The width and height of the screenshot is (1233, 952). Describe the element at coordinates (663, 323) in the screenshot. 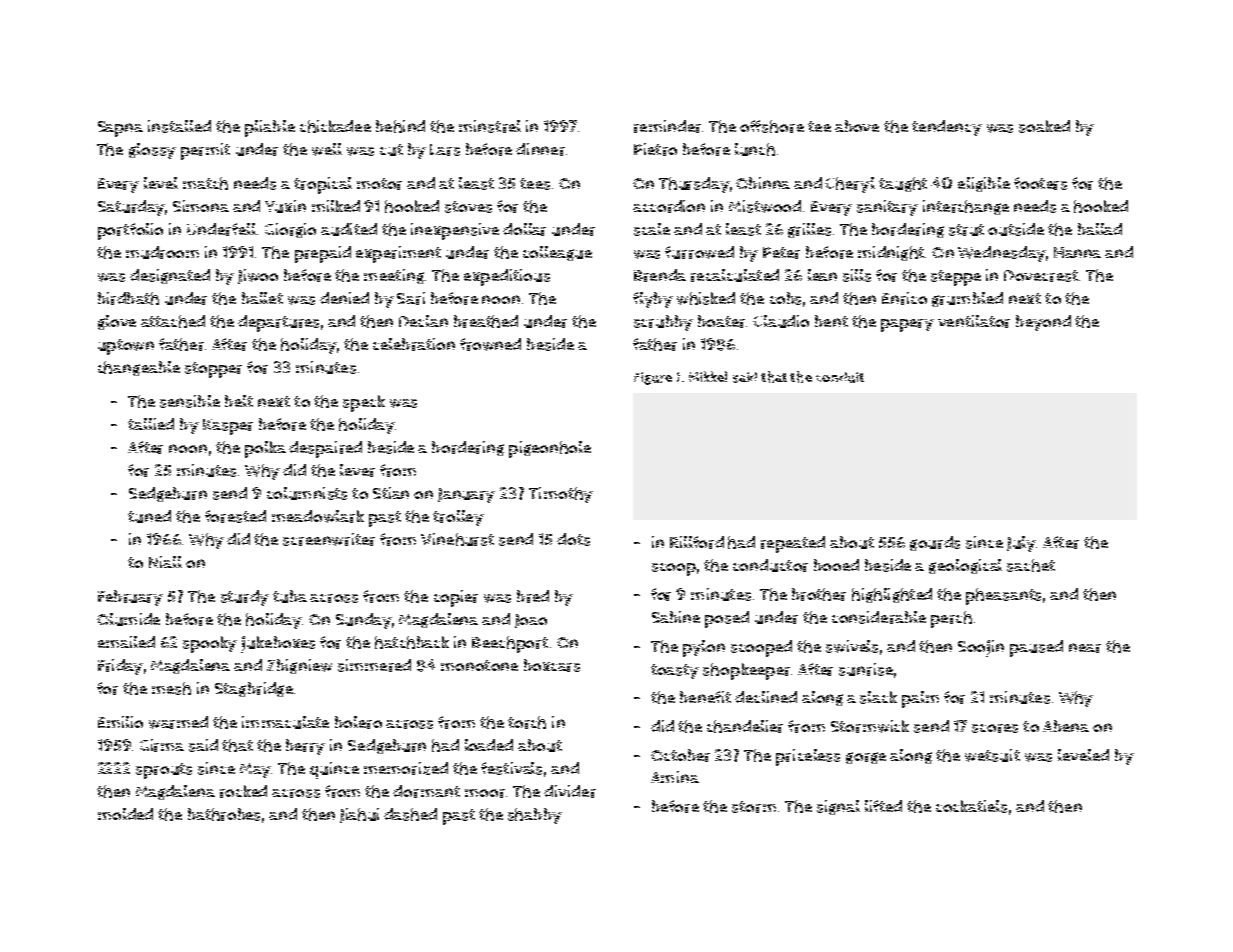

I see `scrubby` at that location.
